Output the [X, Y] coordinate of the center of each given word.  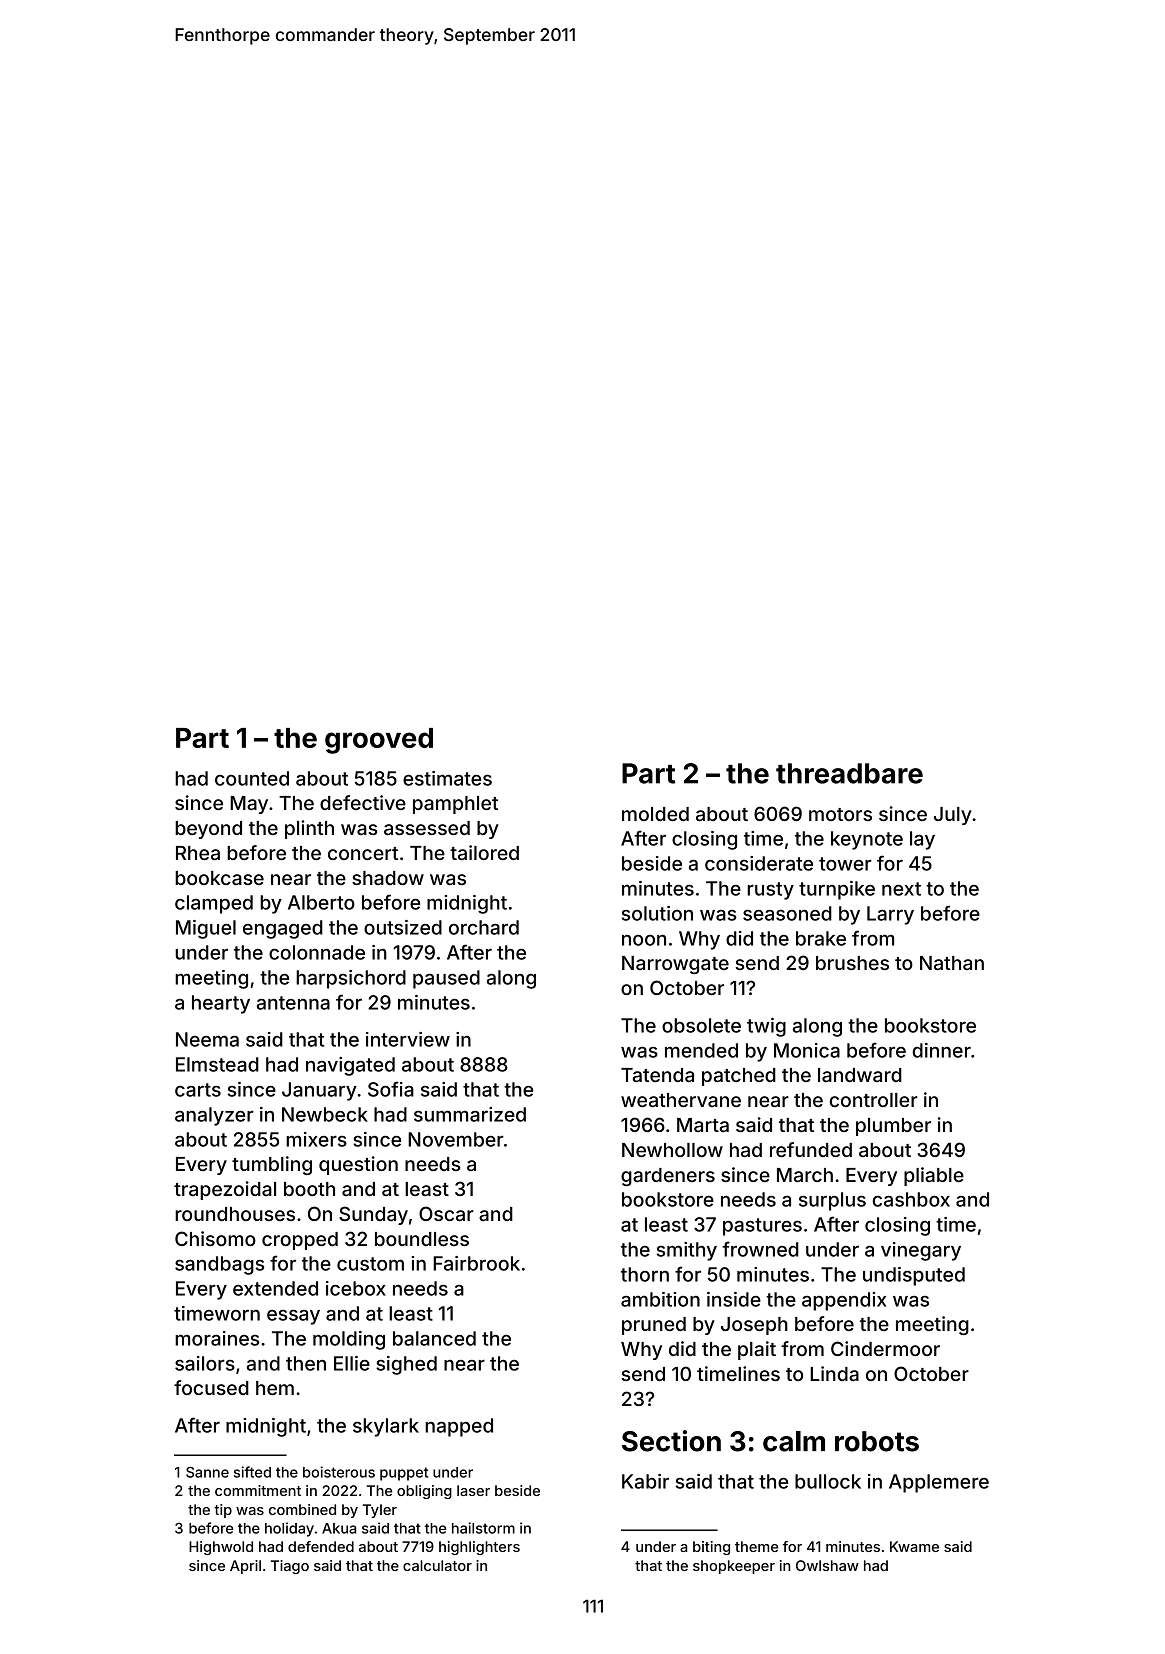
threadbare [849, 773]
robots [877, 1441]
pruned [654, 1326]
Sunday [373, 1215]
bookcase [219, 878]
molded [655, 814]
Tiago [290, 1567]
